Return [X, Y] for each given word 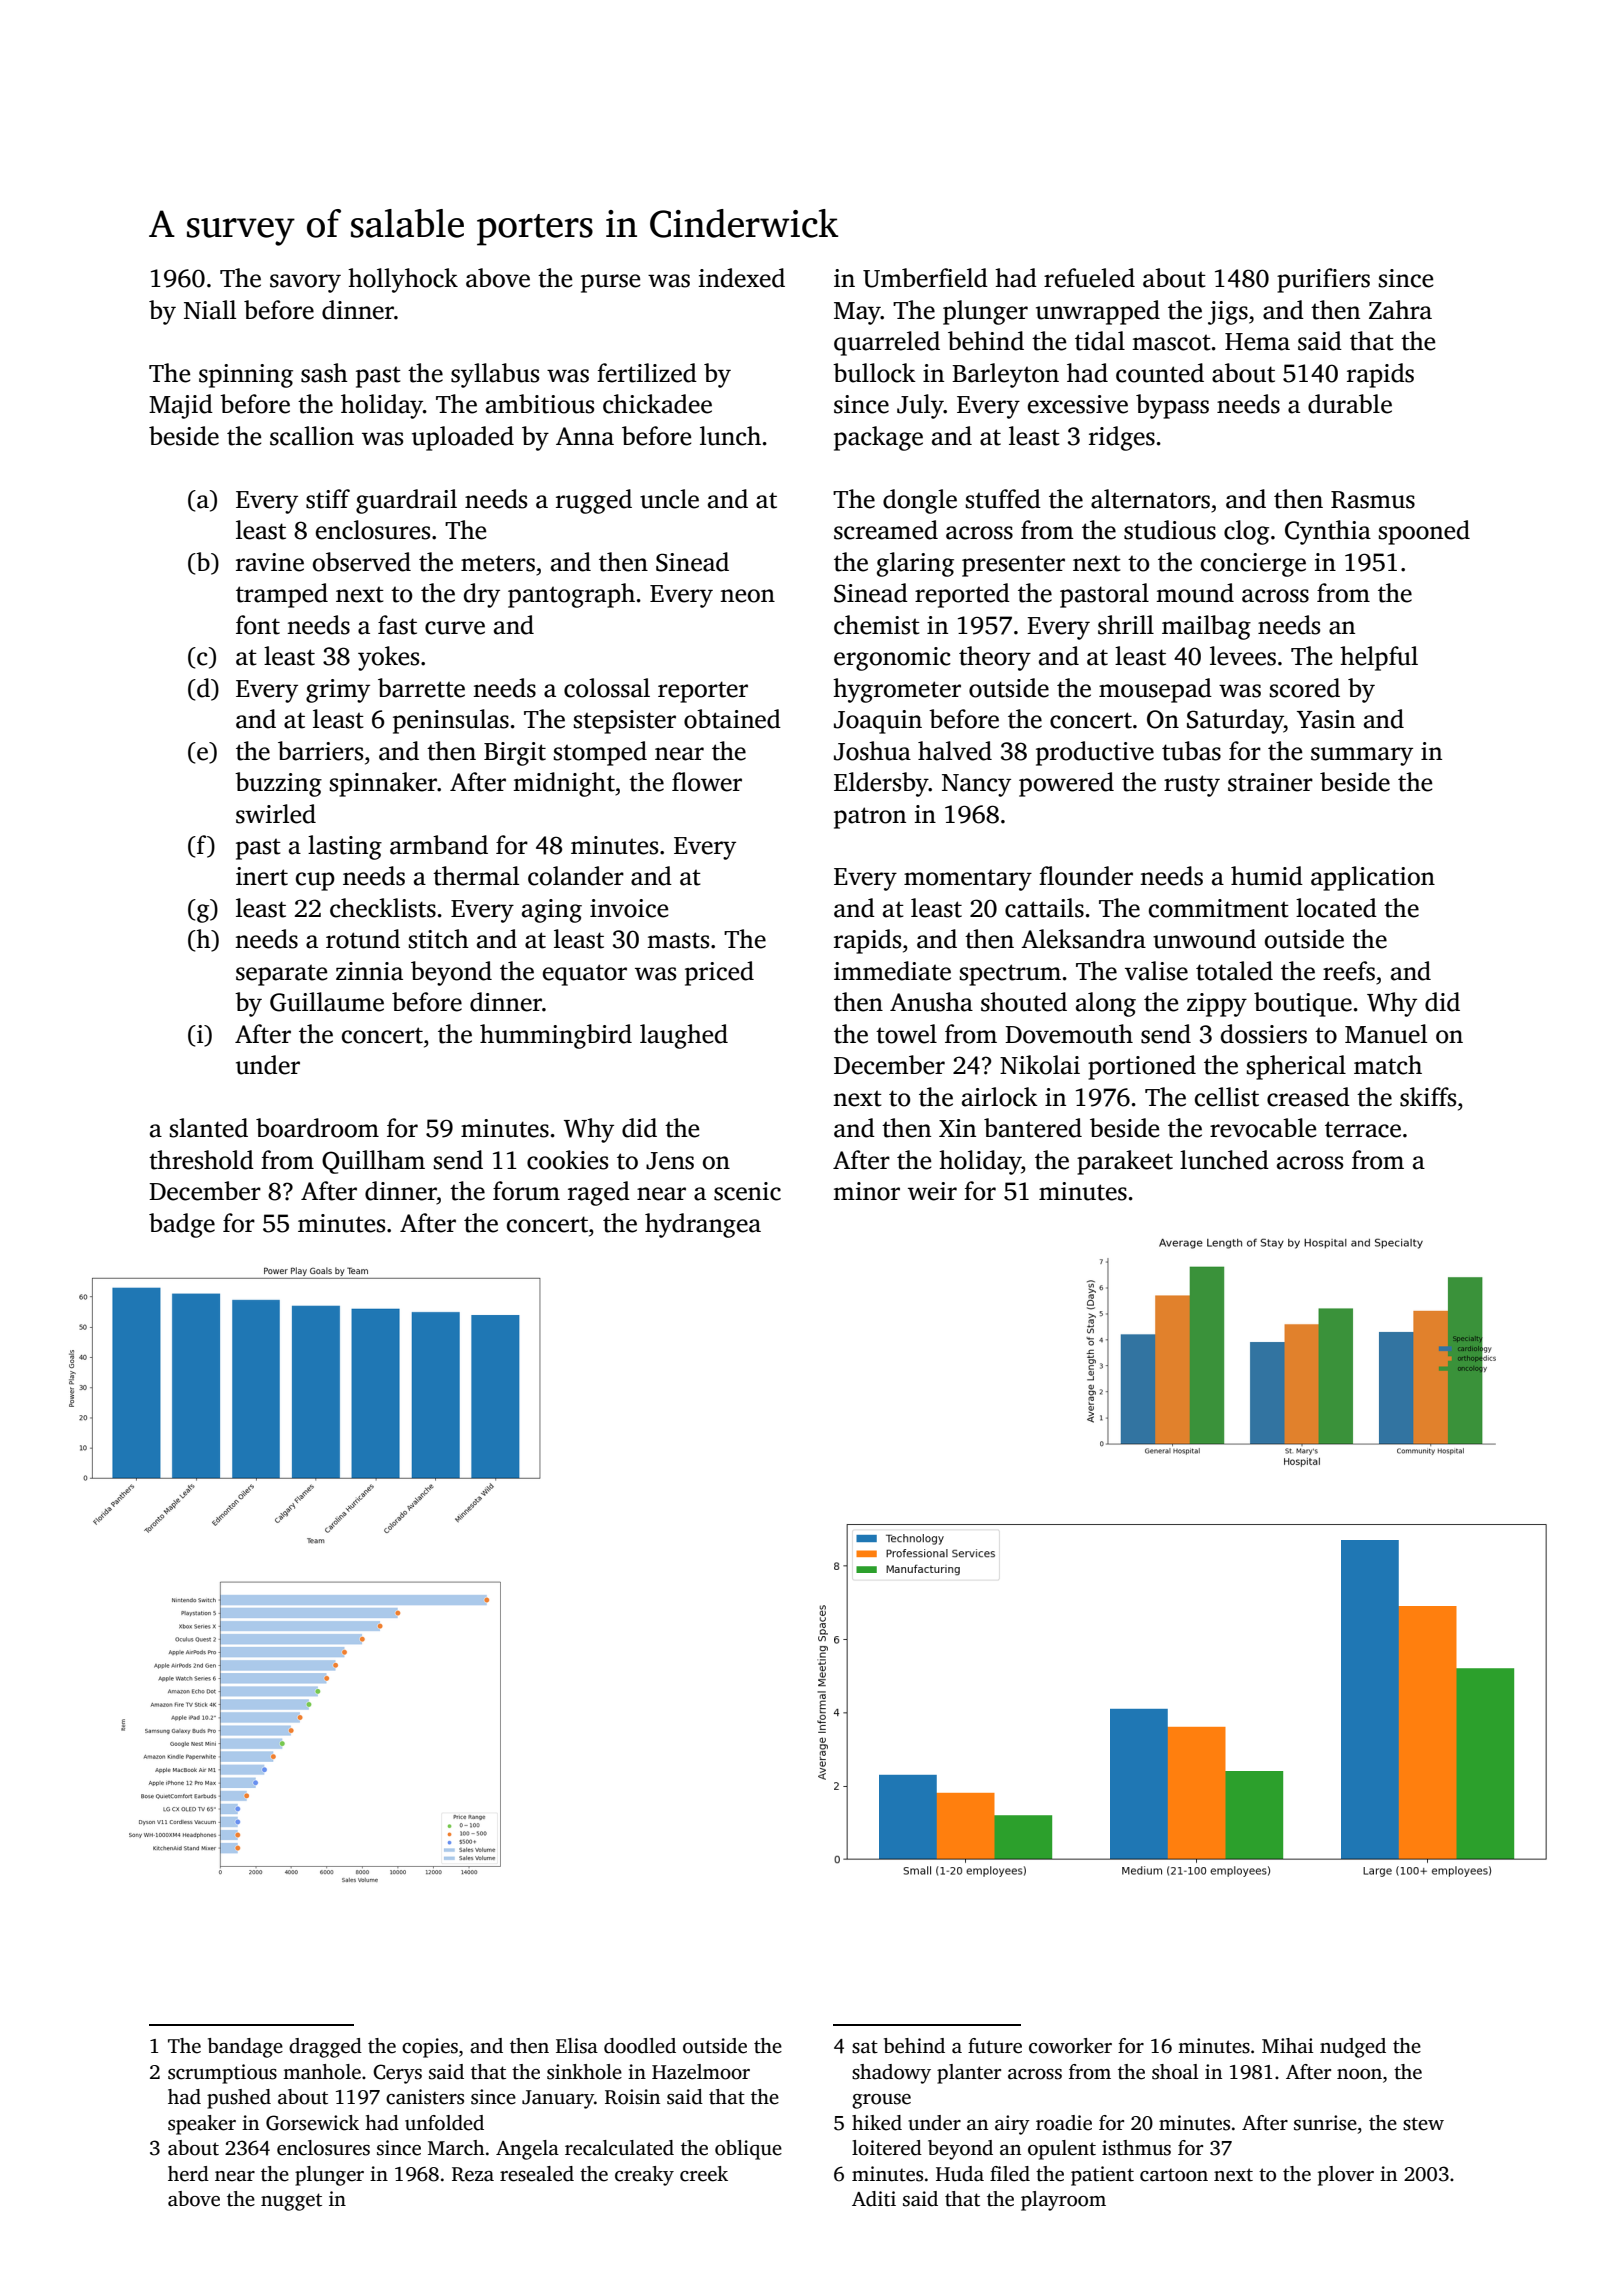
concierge [1253, 565]
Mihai [1287, 2046]
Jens [670, 1161]
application [1373, 878]
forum [526, 1191]
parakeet [1125, 1162]
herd [188, 2174]
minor [866, 1191]
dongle [920, 501]
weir [932, 1191]
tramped [282, 595]
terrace [1363, 1129]
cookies [567, 1160]
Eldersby [881, 784]
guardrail [406, 501]
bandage [245, 2048]
